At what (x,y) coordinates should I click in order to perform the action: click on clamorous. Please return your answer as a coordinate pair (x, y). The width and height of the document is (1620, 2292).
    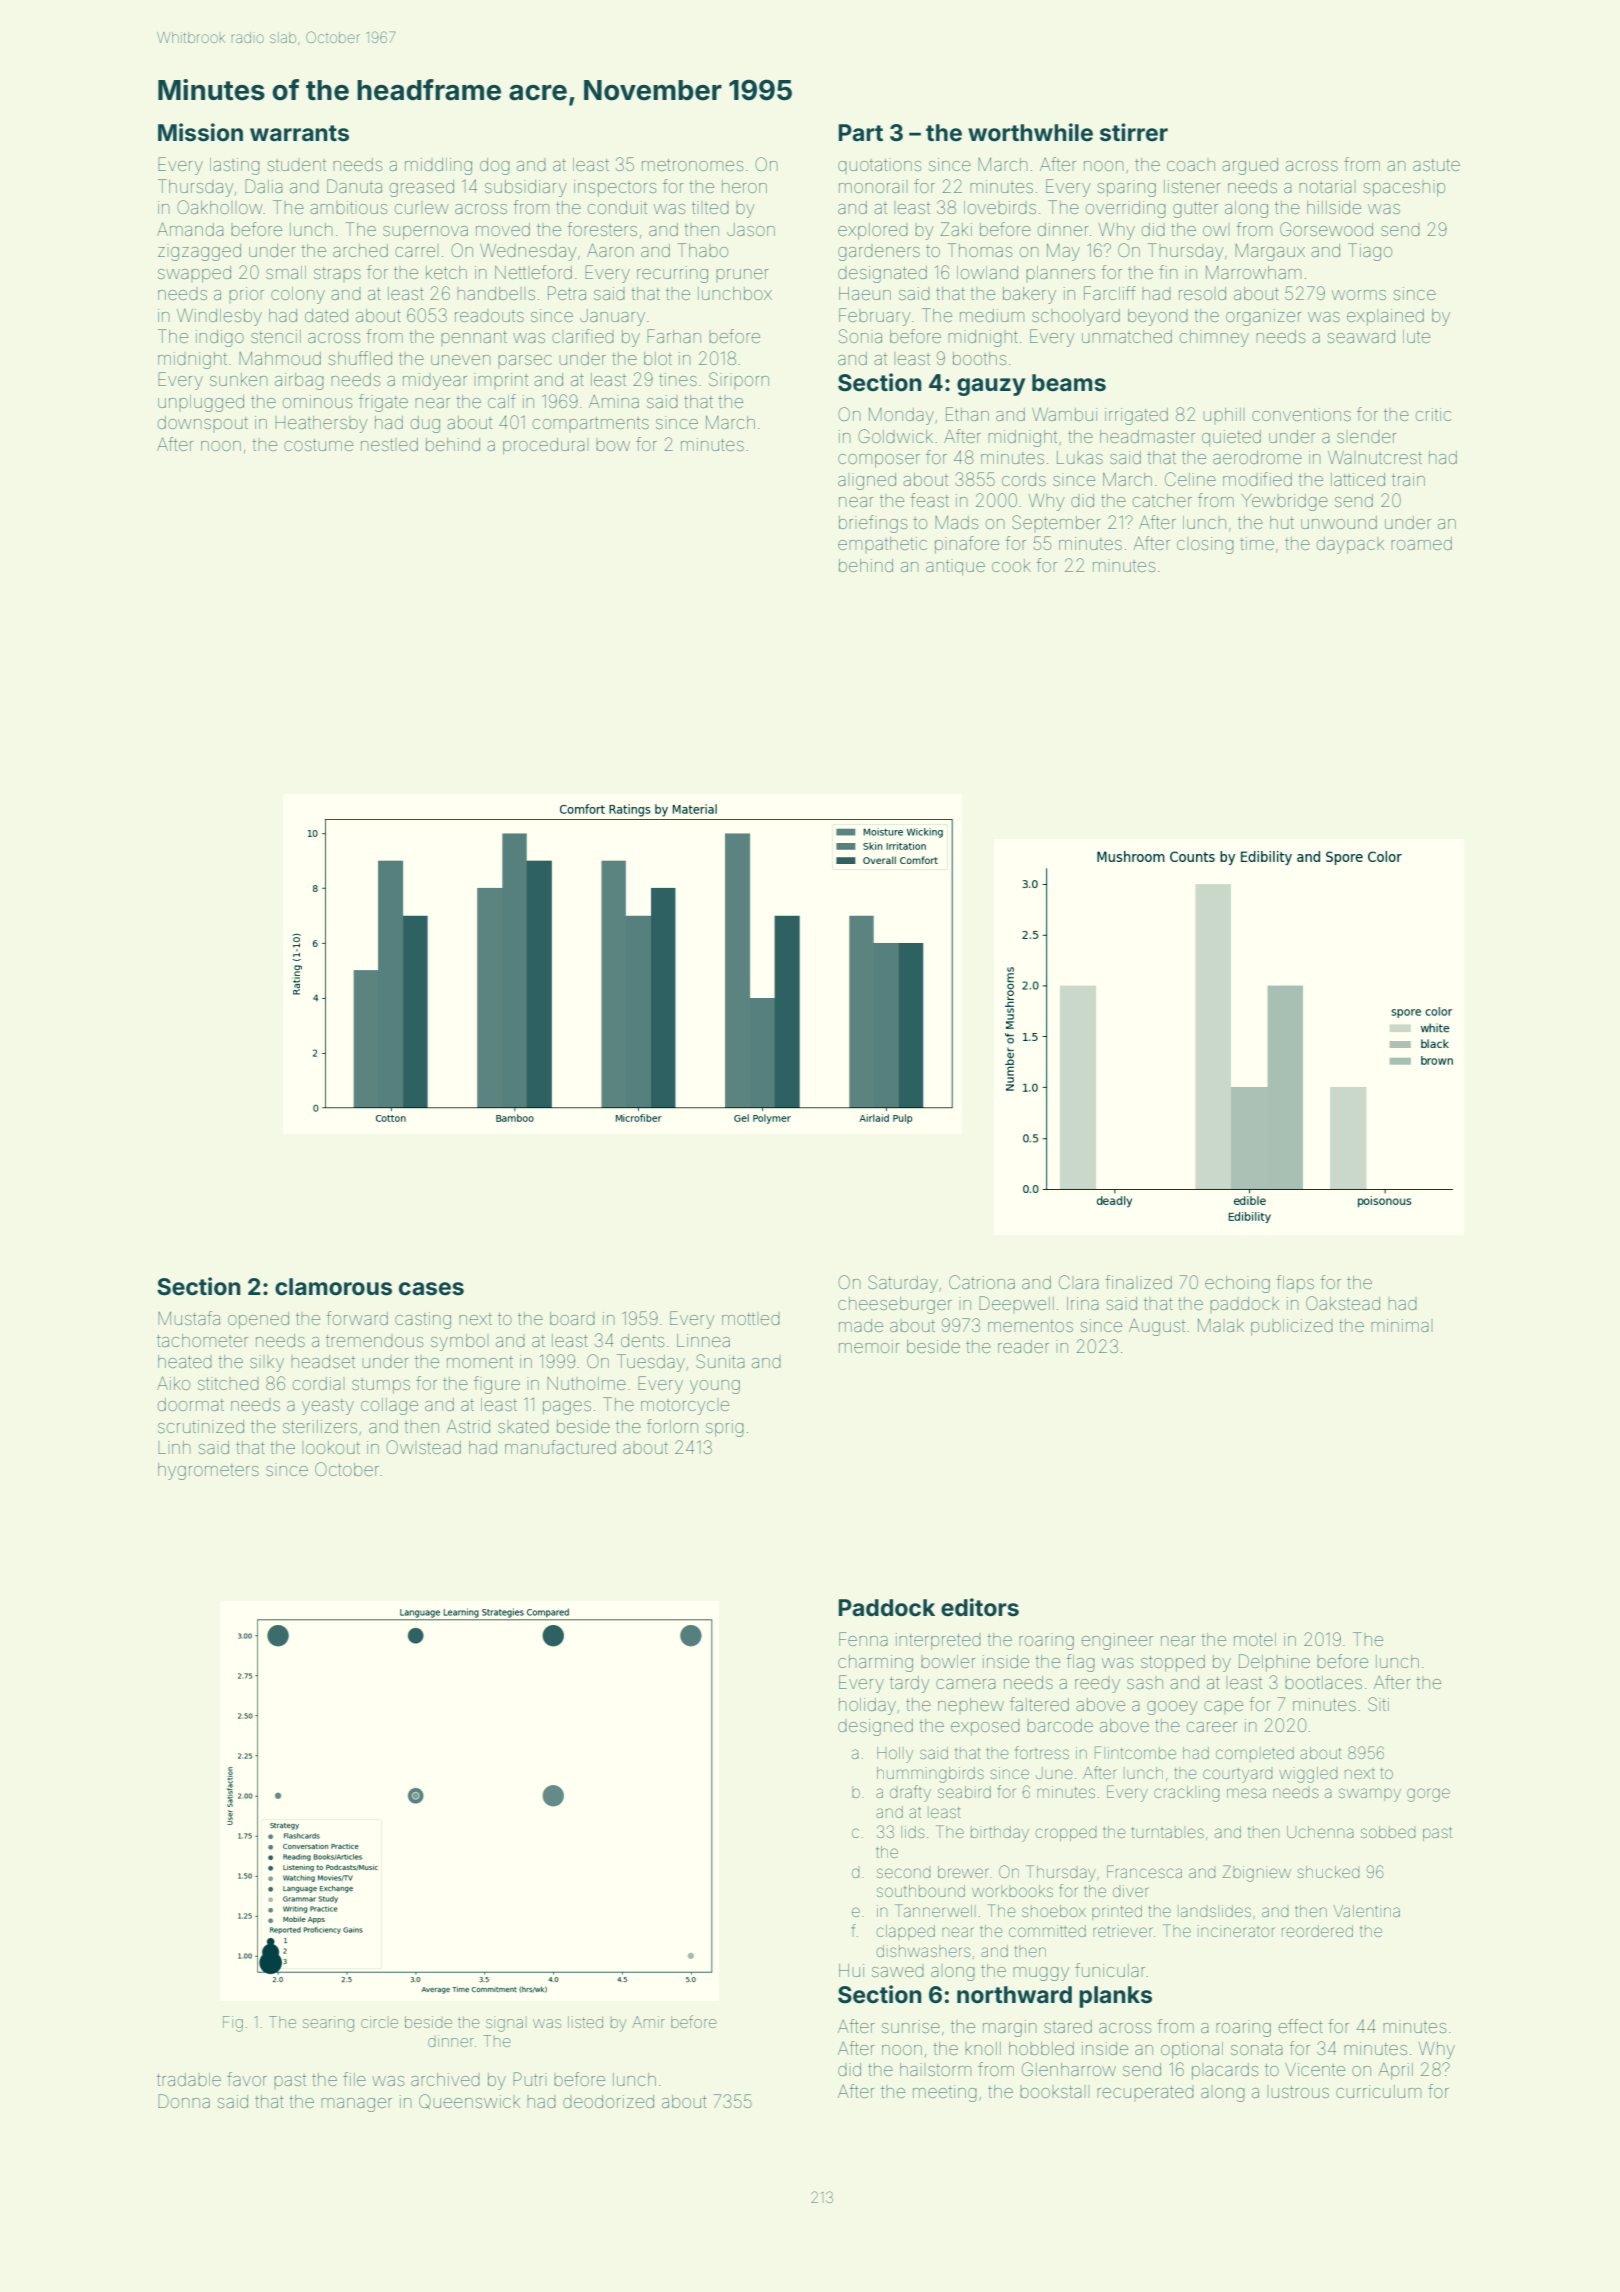
    Looking at the image, I should click on (333, 1287).
